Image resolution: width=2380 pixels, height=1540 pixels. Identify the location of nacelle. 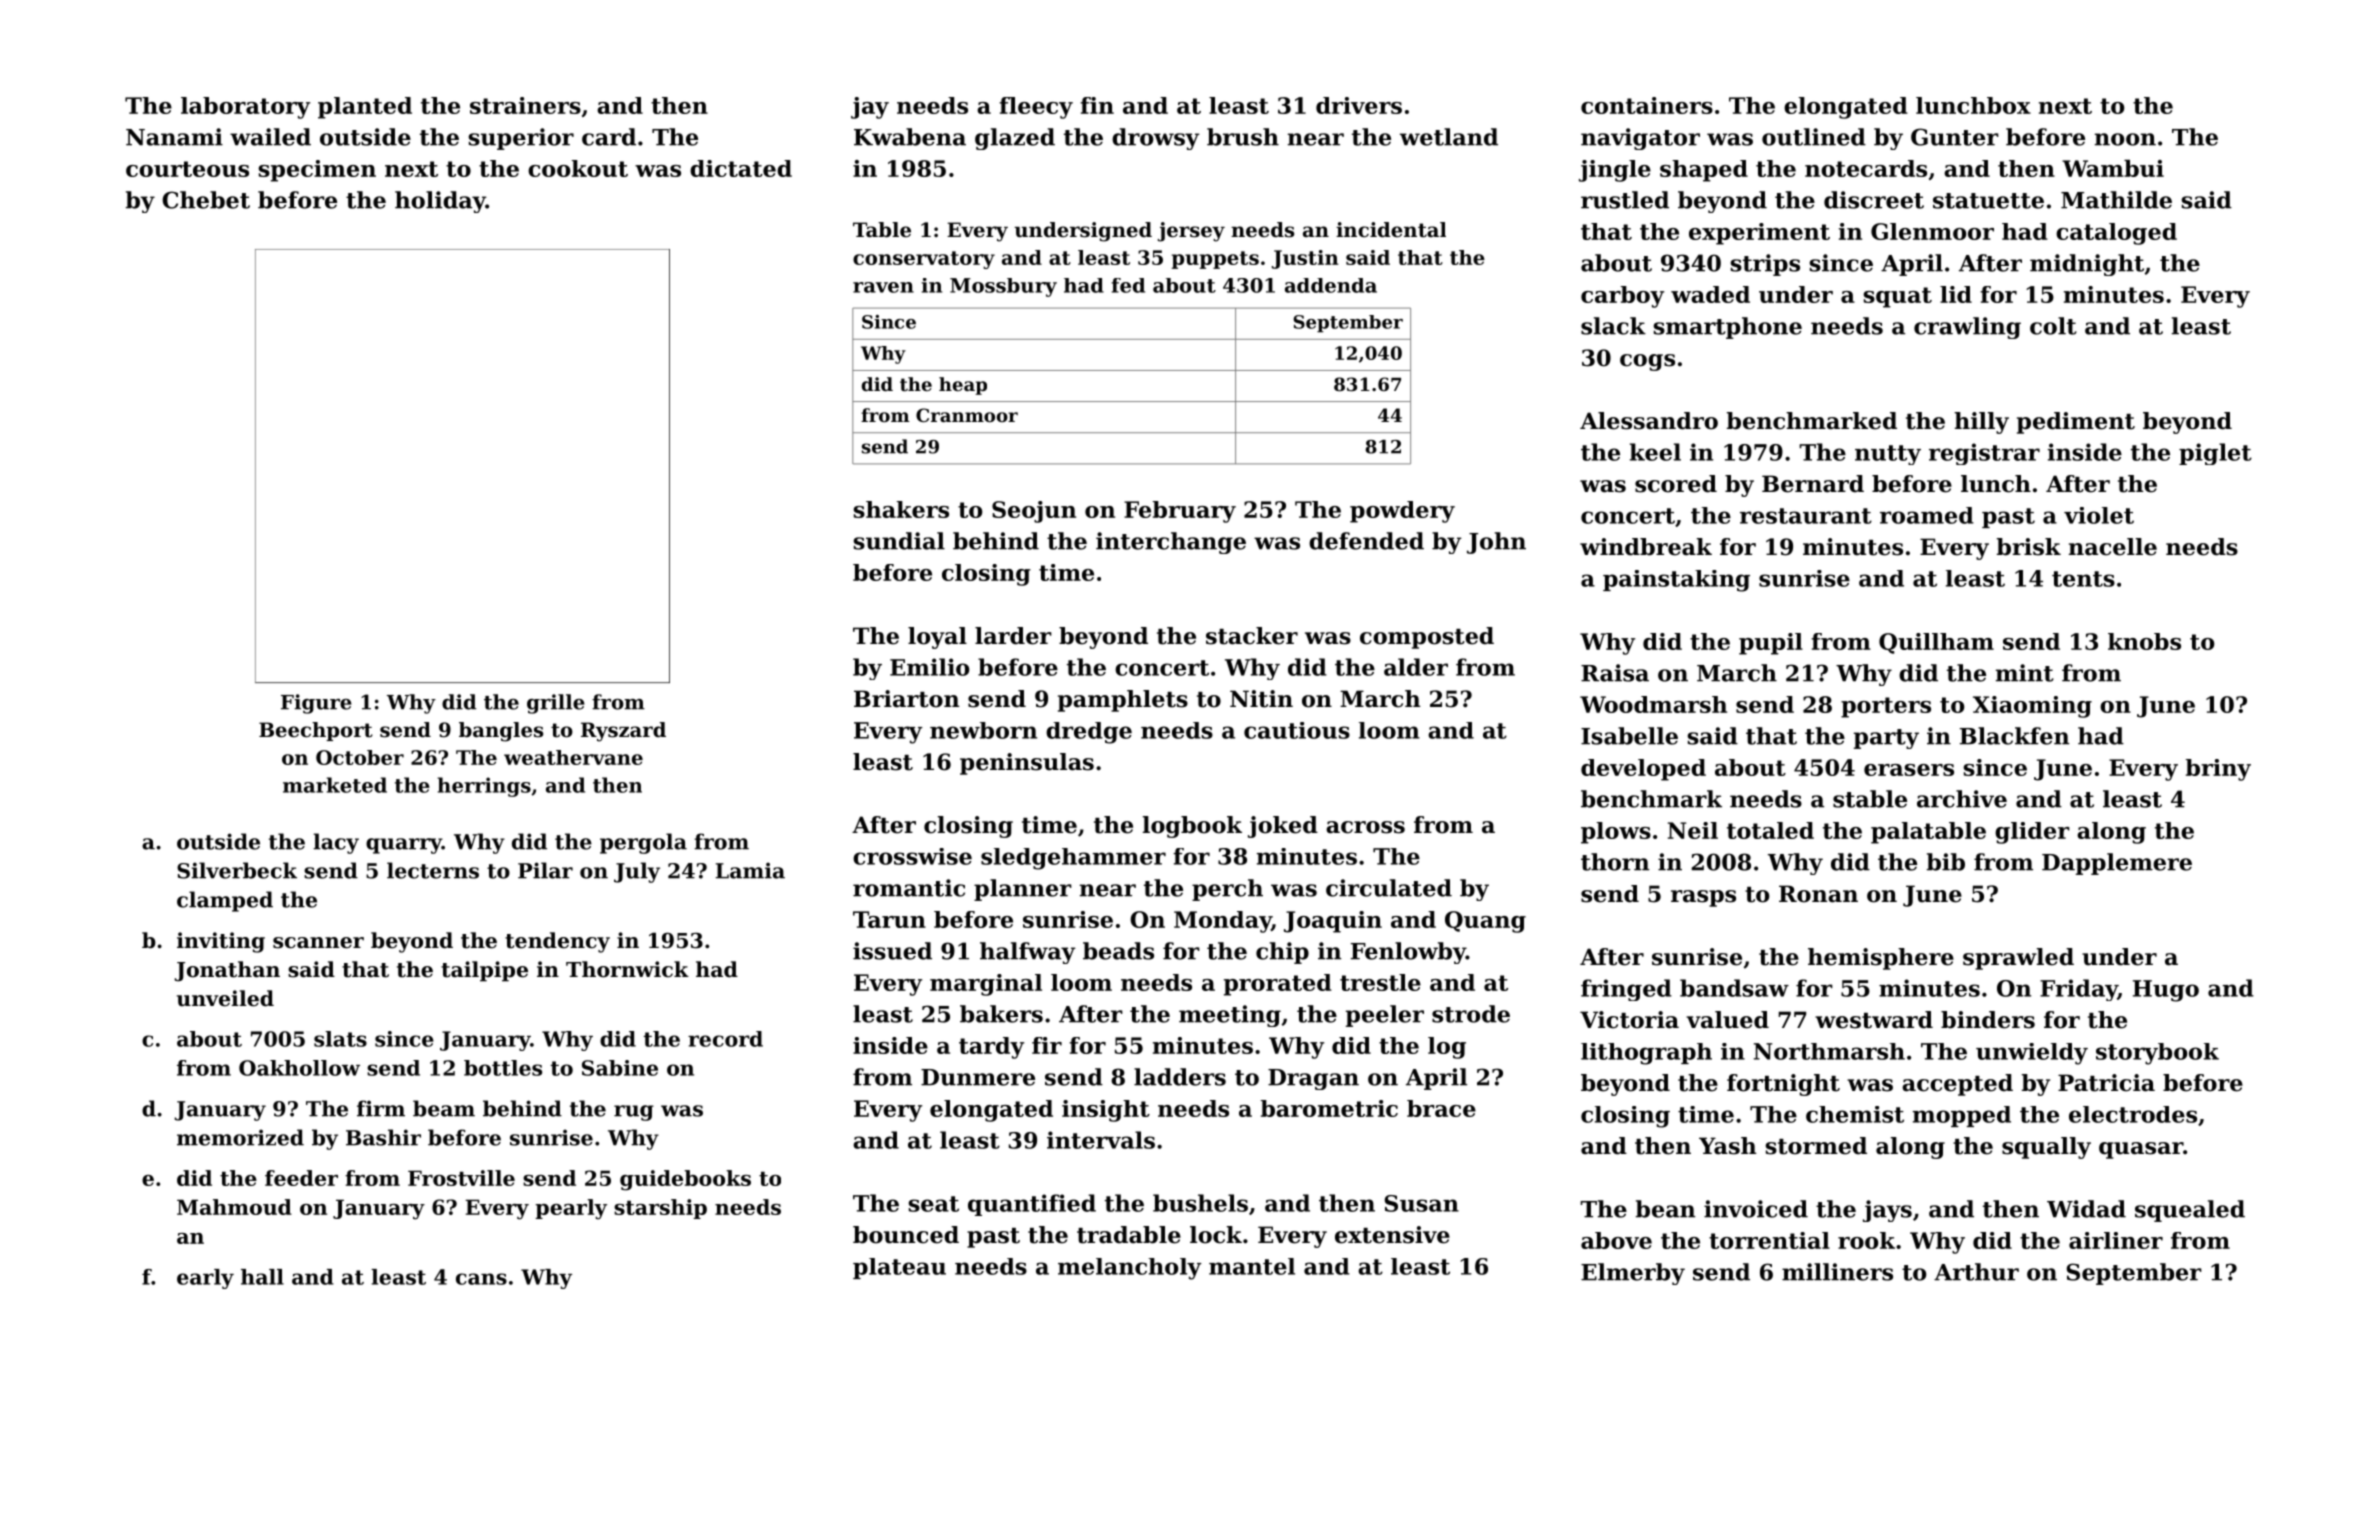
(2113, 547).
